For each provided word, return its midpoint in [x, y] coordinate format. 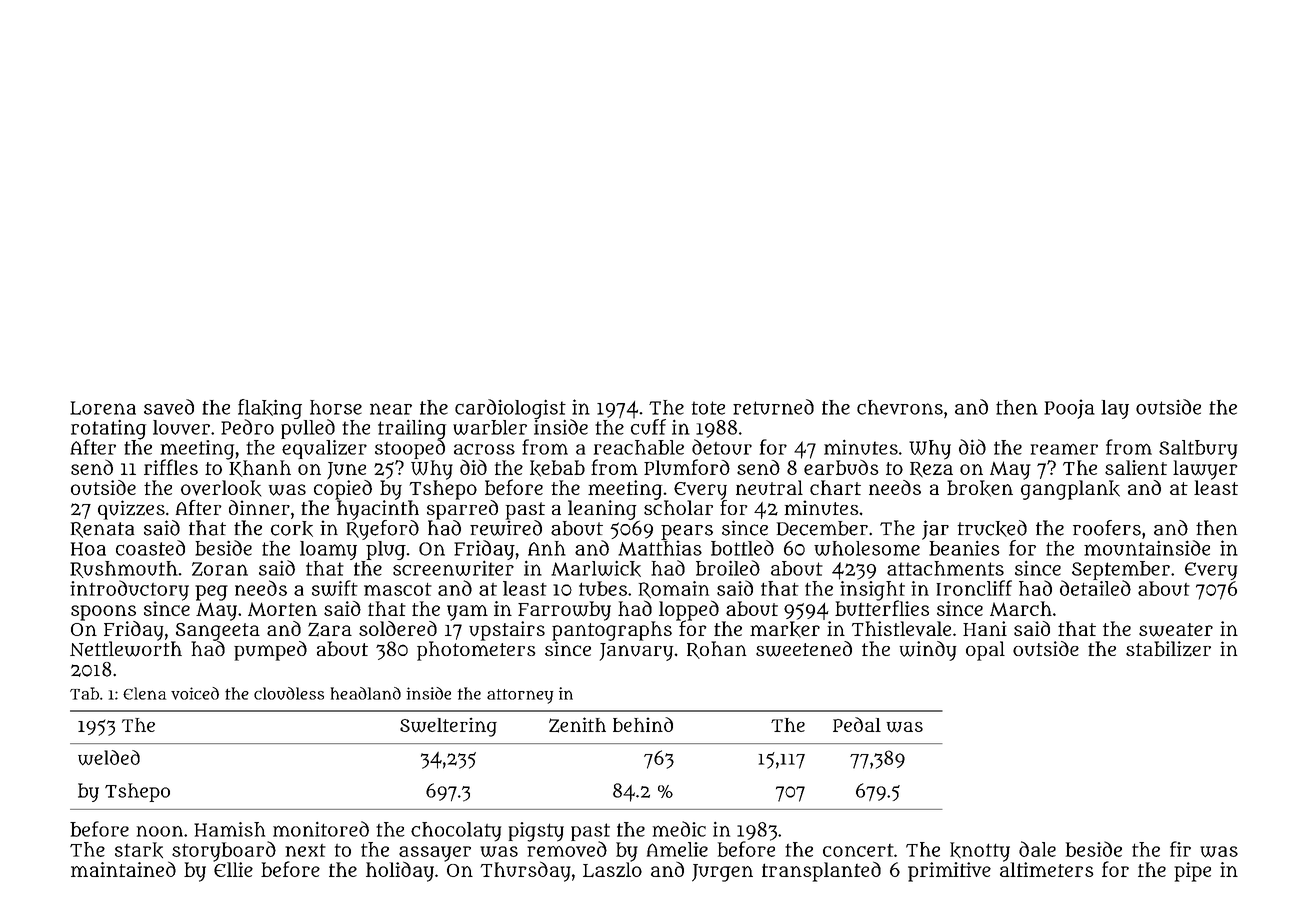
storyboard [224, 851]
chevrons [900, 407]
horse [336, 407]
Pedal [857, 724]
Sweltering [448, 727]
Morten [282, 609]
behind [643, 724]
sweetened [804, 649]
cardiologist [510, 409]
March [1021, 608]
